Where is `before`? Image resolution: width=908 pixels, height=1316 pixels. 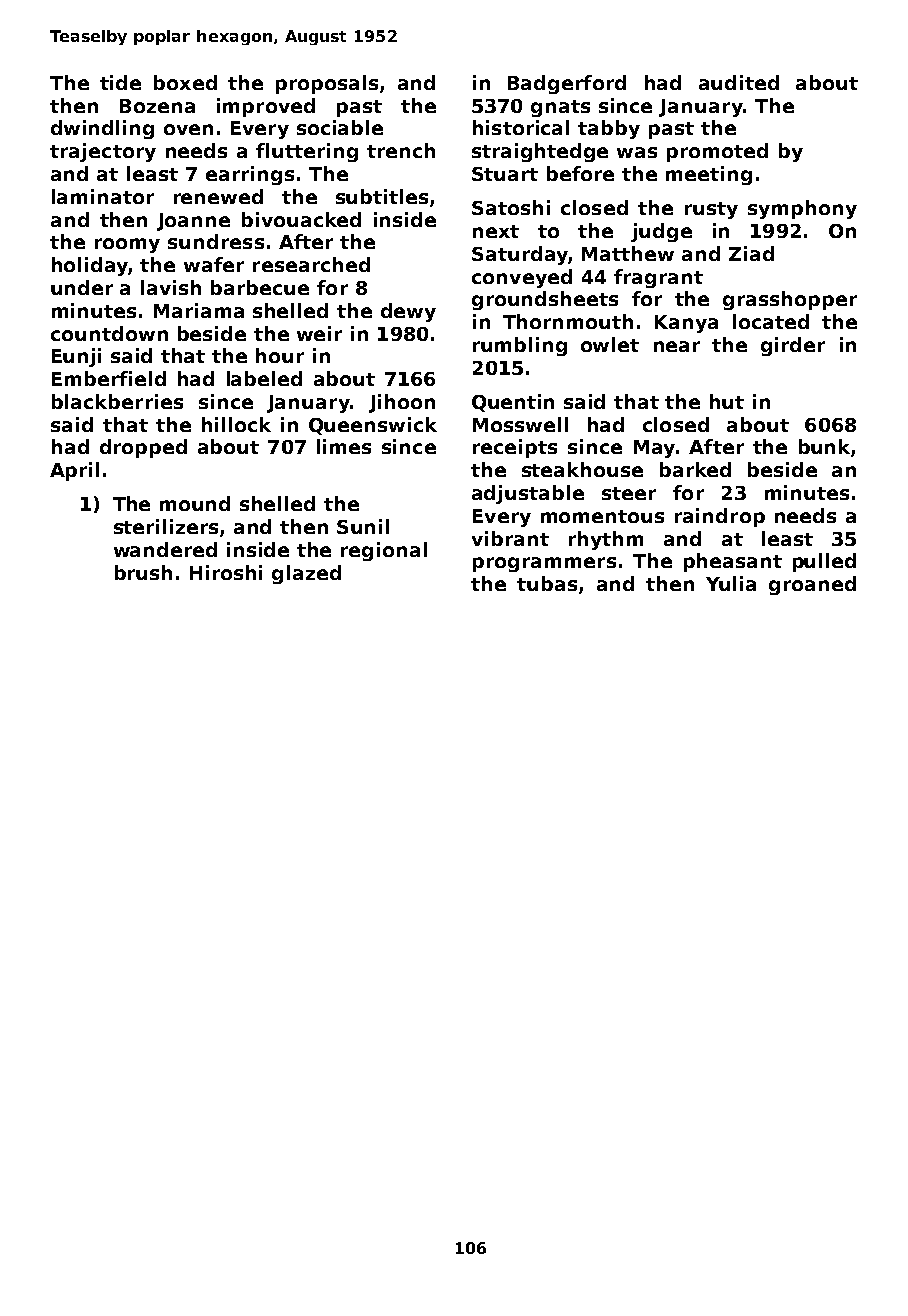 before is located at coordinates (580, 173).
